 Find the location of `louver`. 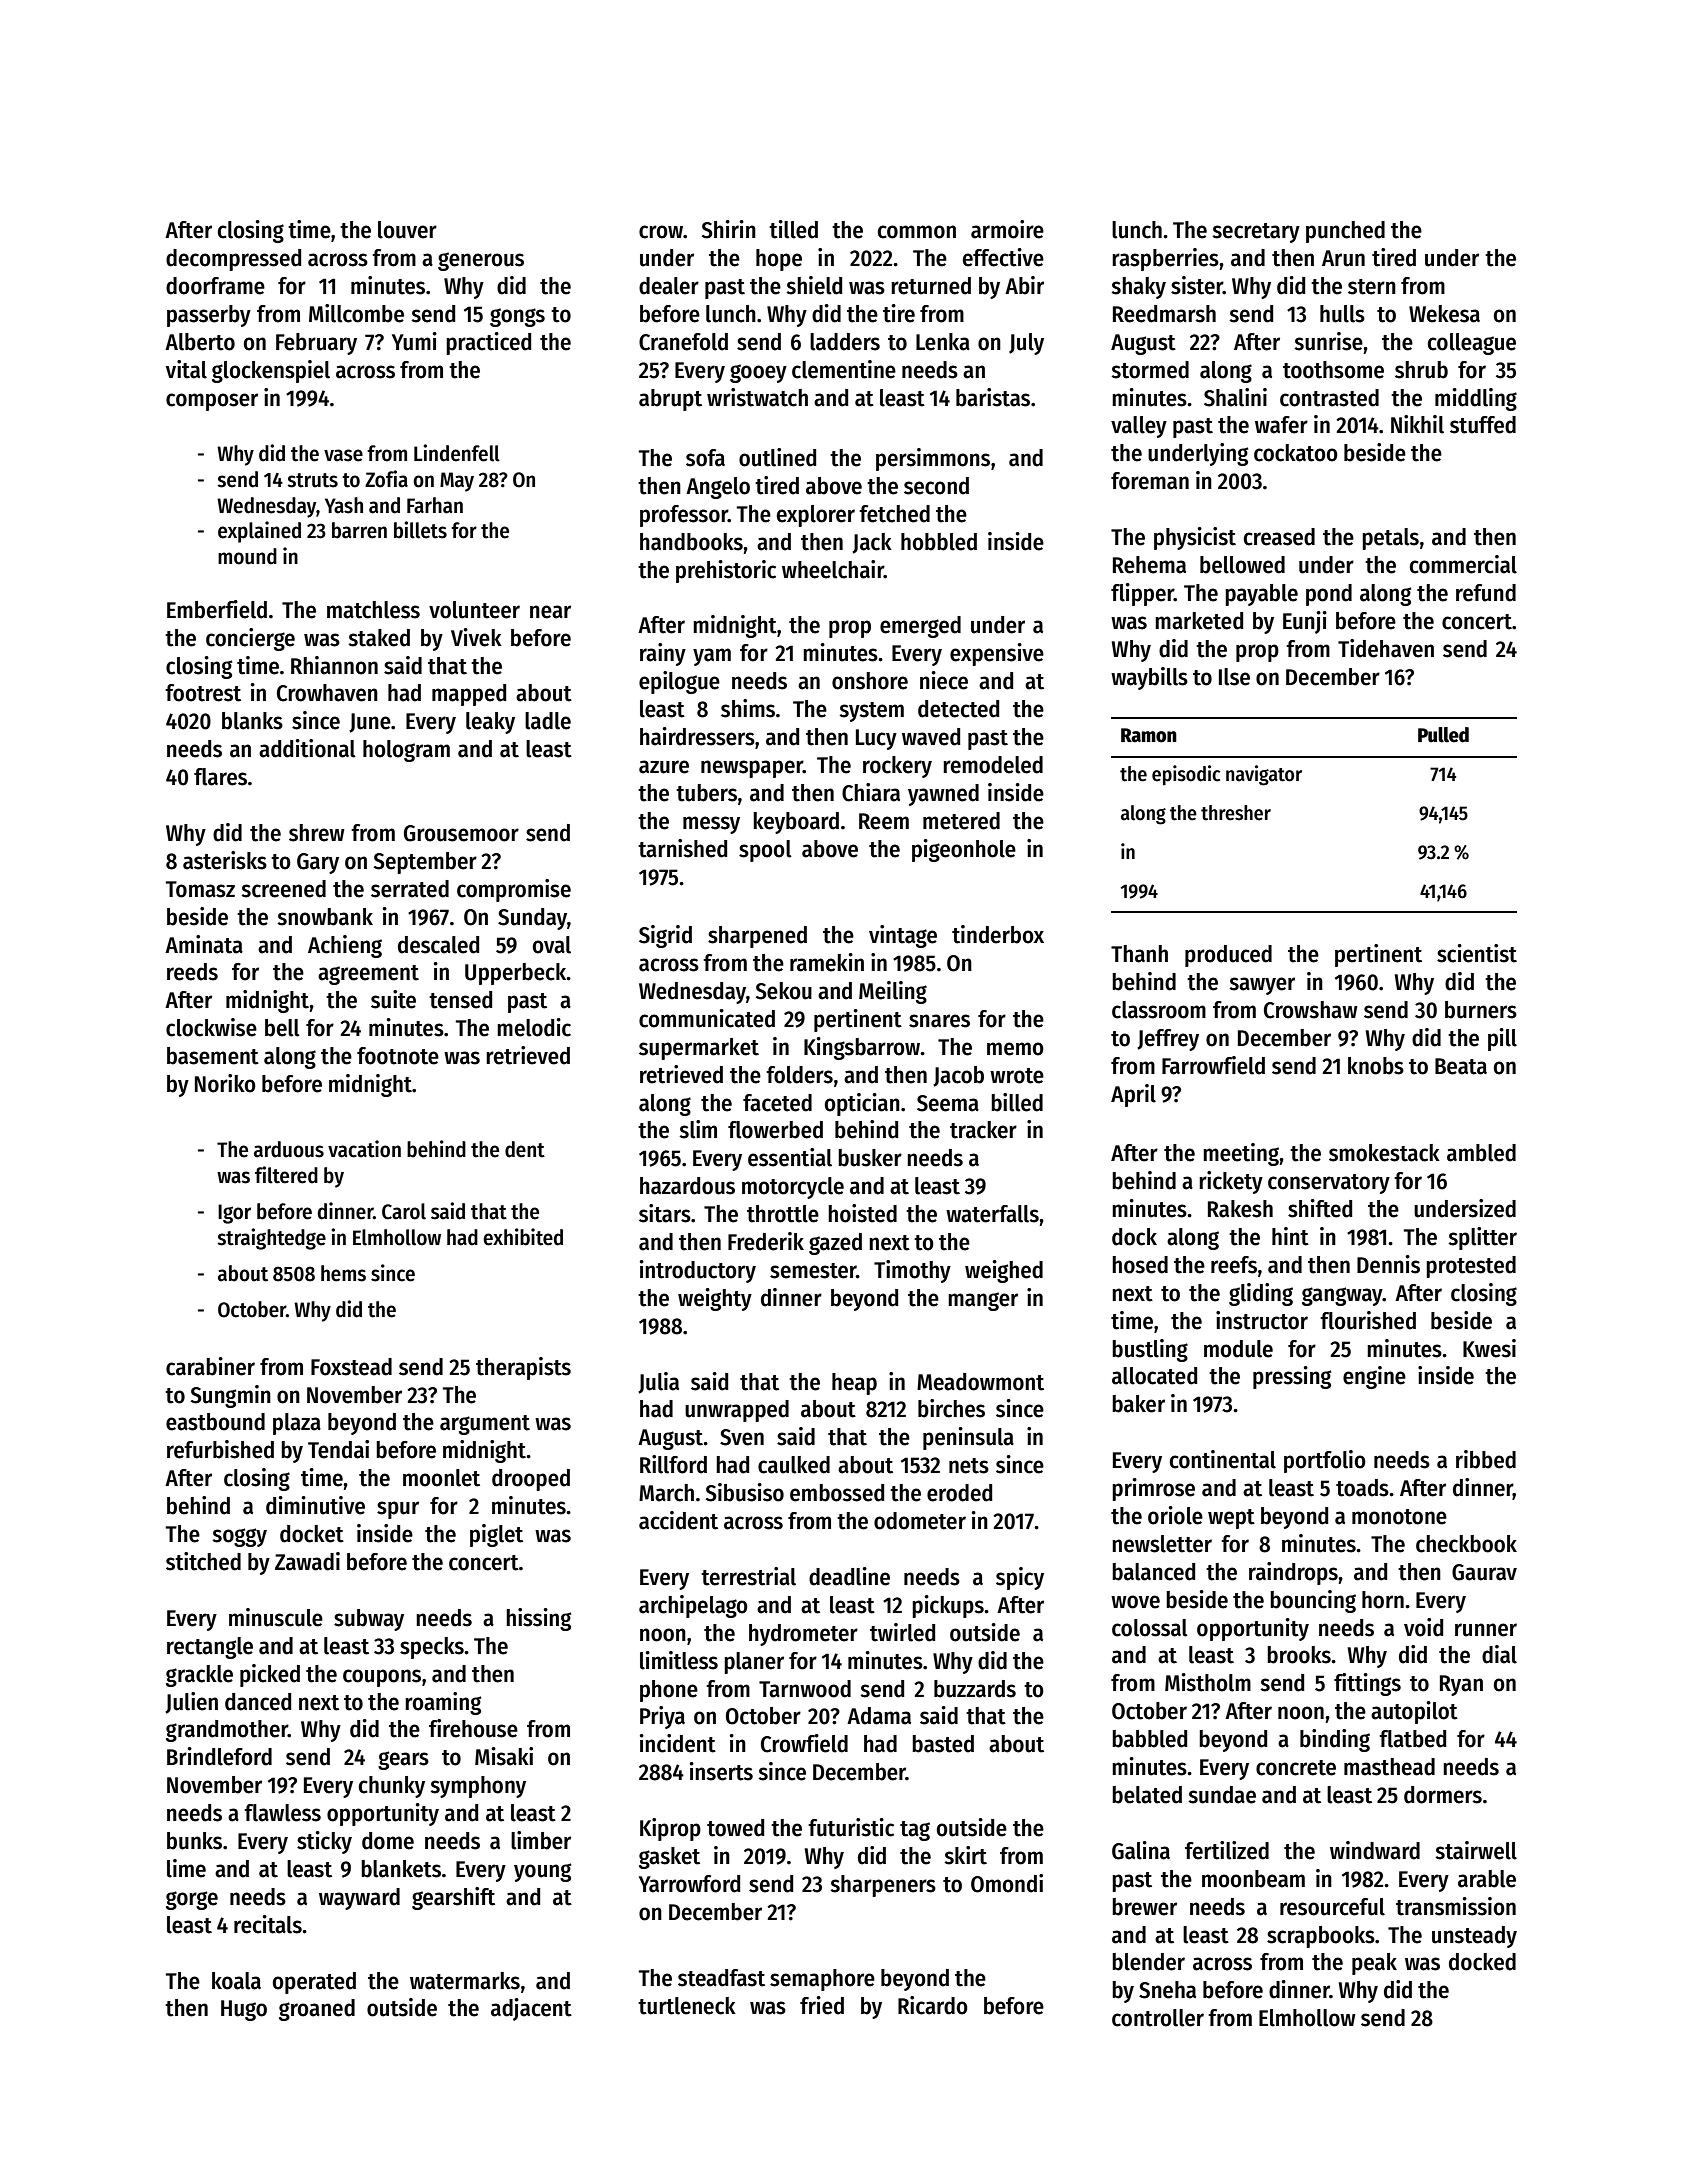

louver is located at coordinates (407, 230).
